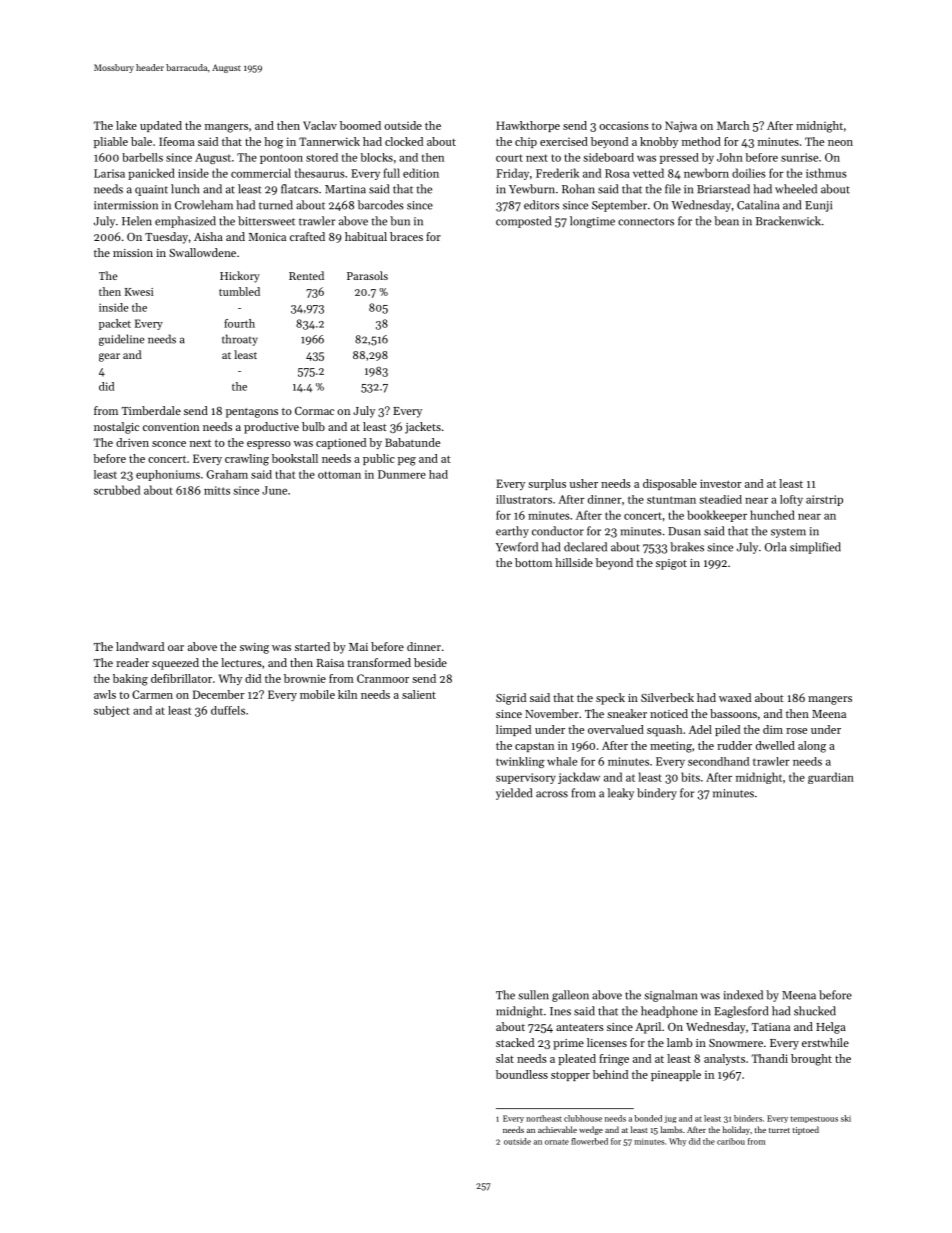  I want to click on leaky, so click(621, 794).
